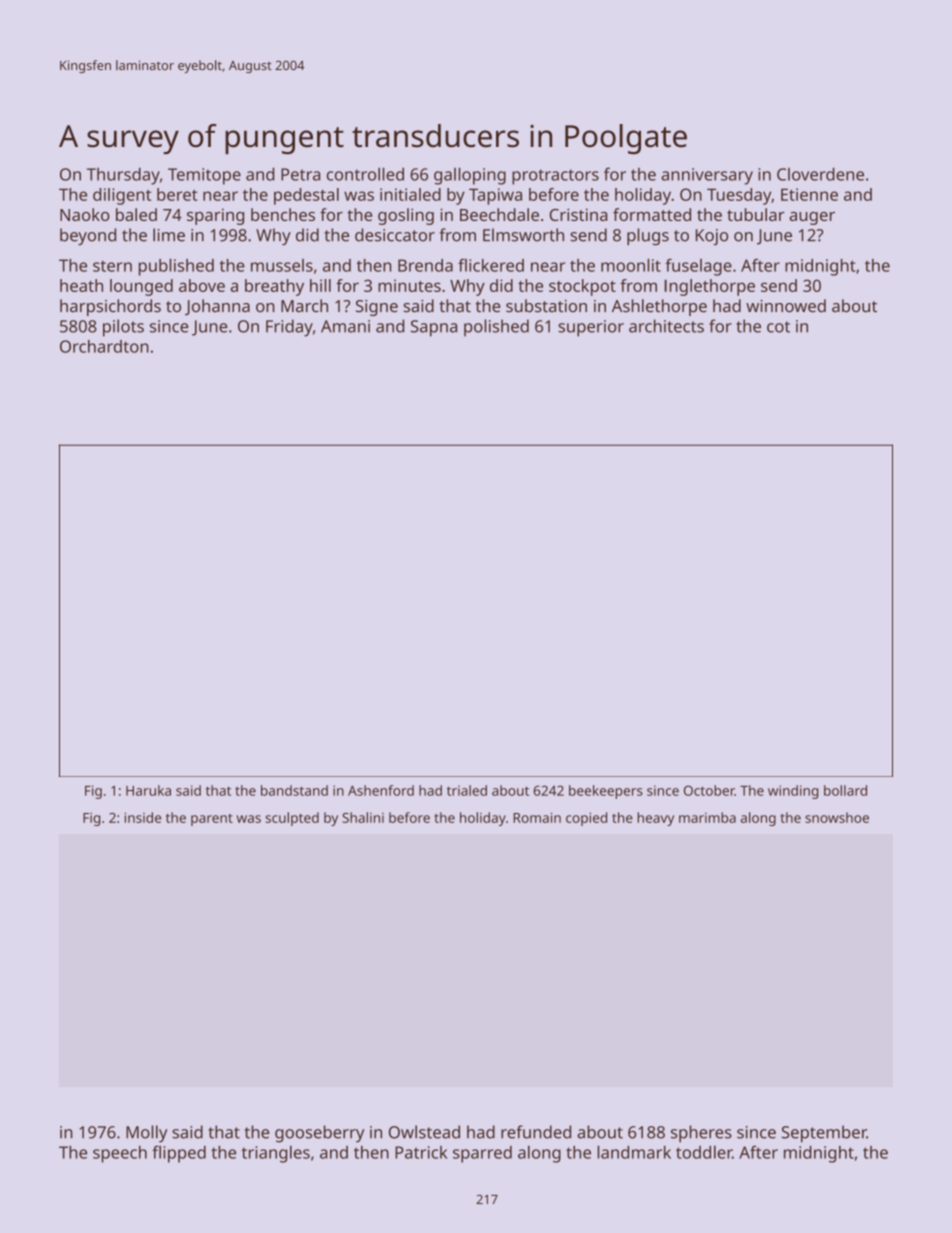 The image size is (952, 1233). What do you see at coordinates (824, 1134) in the image?
I see `September` at bounding box center [824, 1134].
